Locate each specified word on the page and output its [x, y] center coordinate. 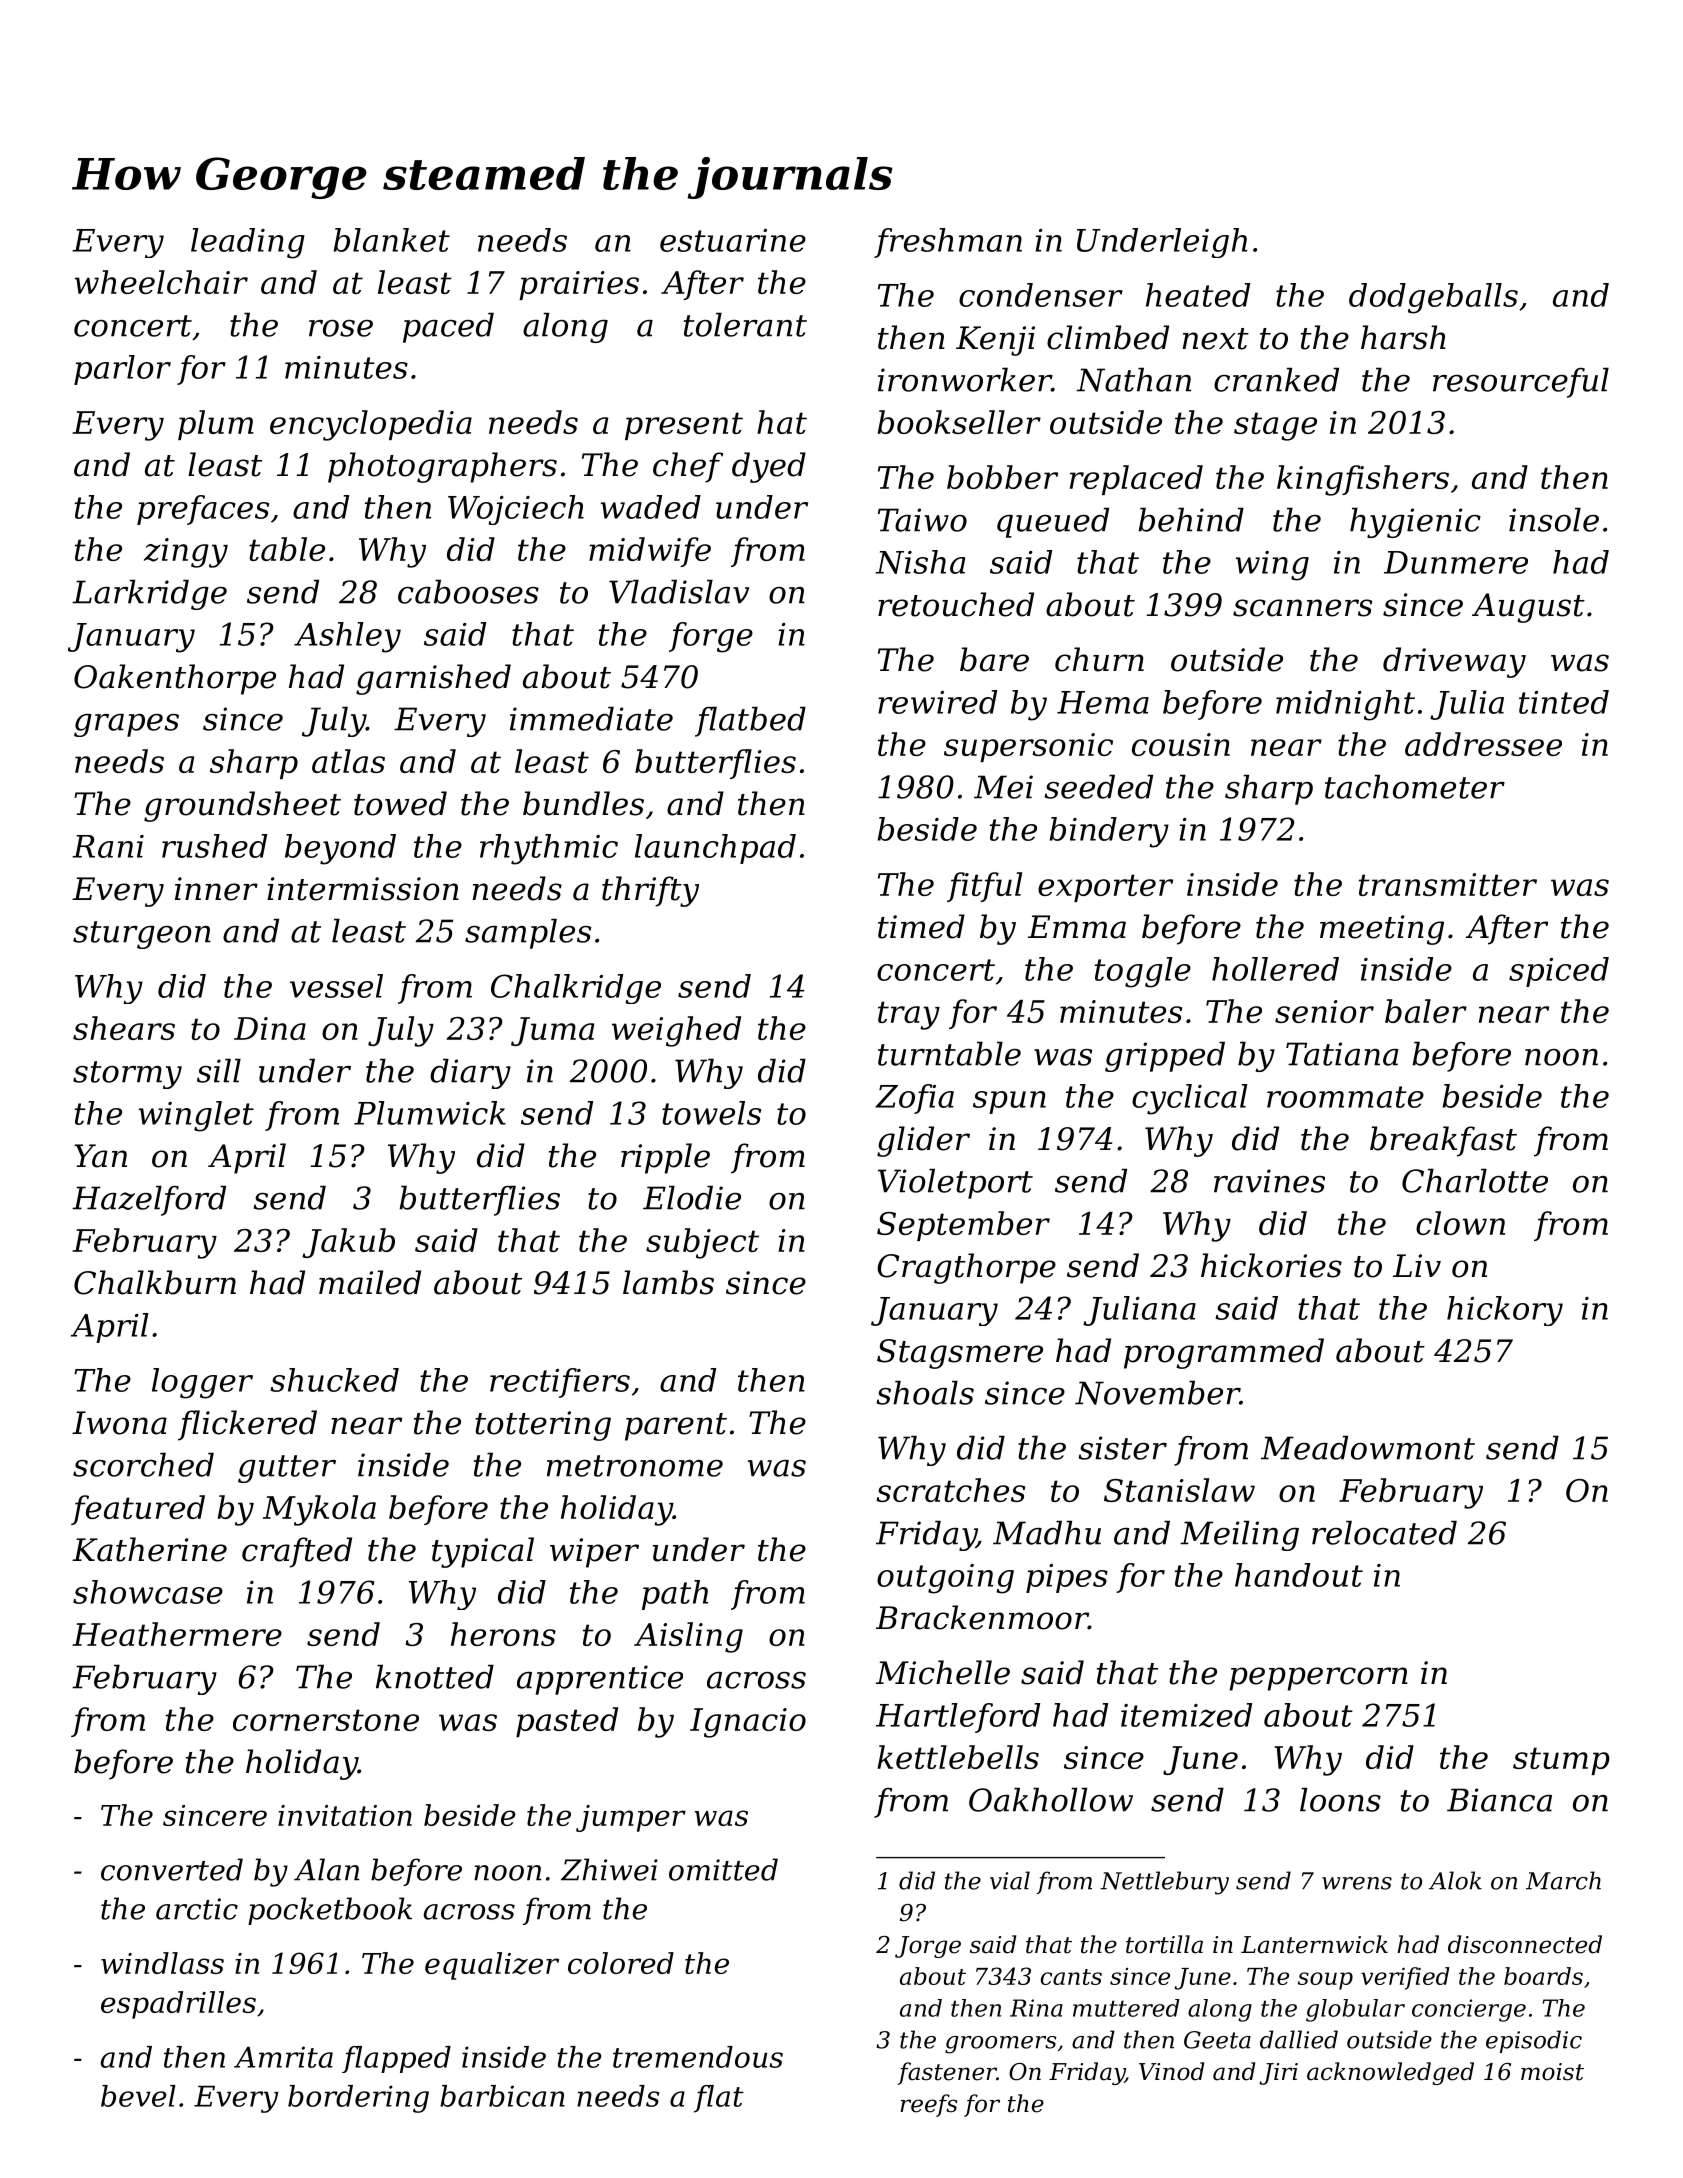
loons [1340, 1799]
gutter [287, 1469]
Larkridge [149, 594]
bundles [583, 803]
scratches [950, 1490]
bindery [1109, 832]
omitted [723, 1869]
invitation [345, 1815]
